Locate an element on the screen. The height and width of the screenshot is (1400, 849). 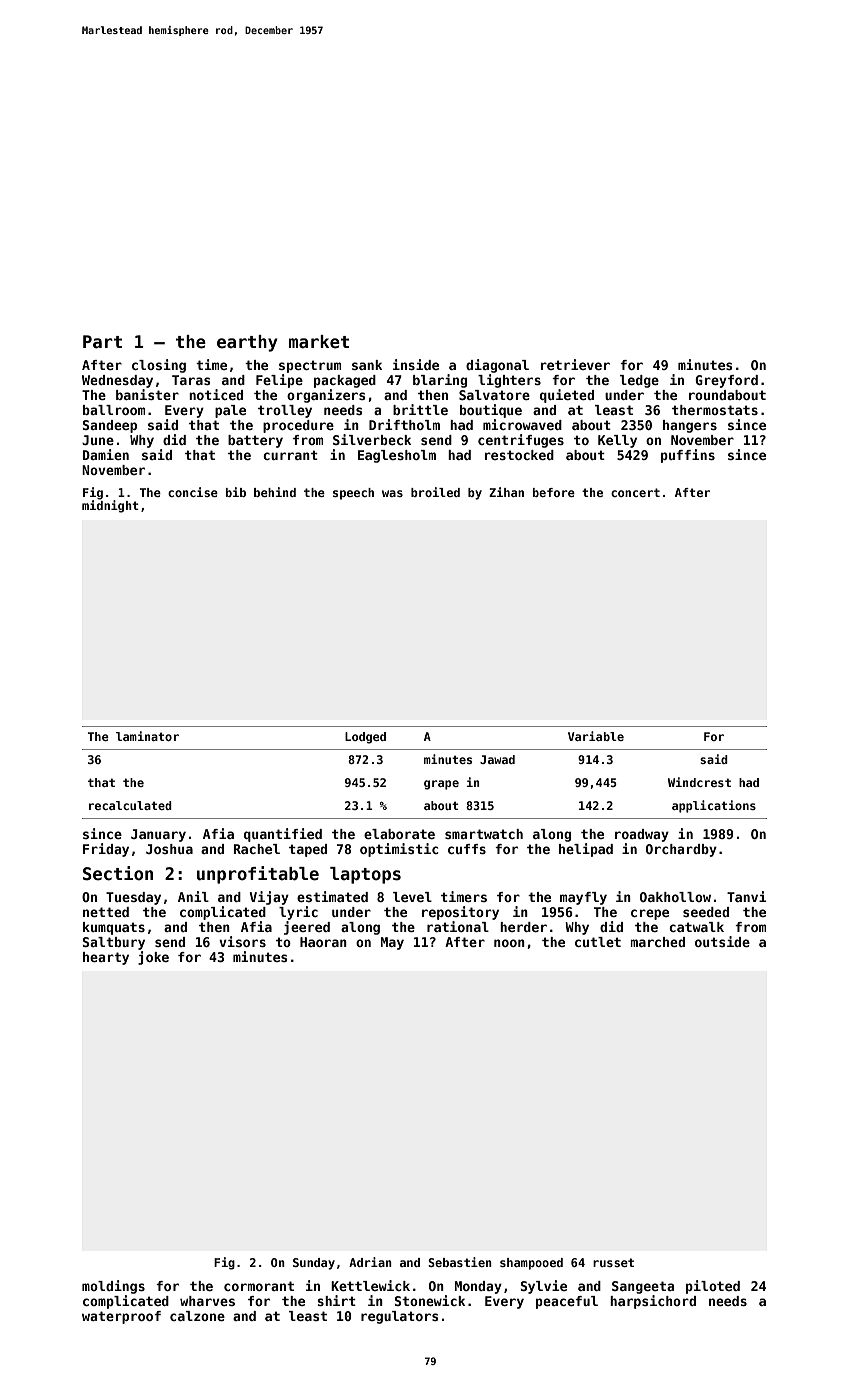
Tanvi is located at coordinates (747, 896).
